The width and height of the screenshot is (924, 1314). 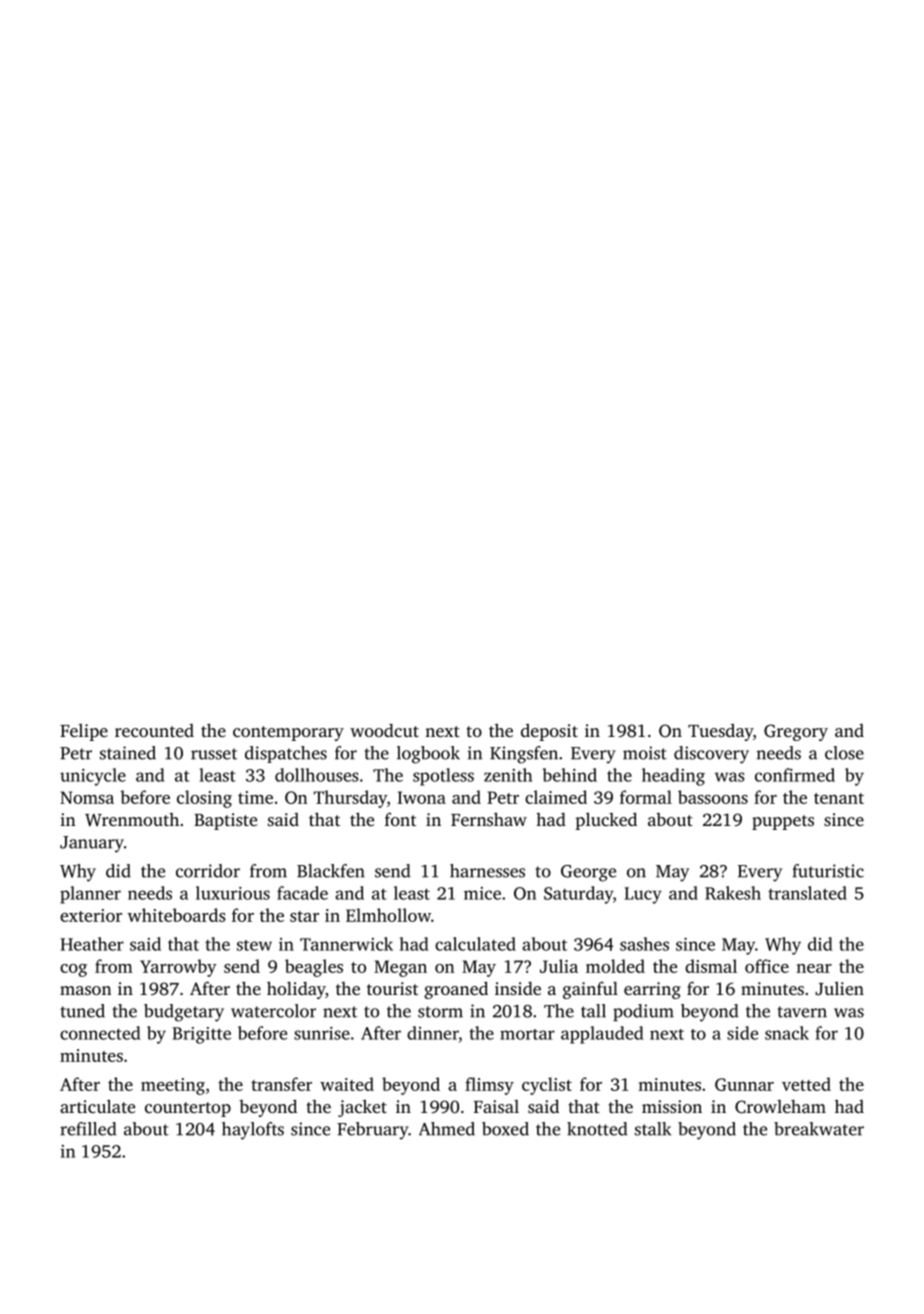 What do you see at coordinates (787, 1033) in the screenshot?
I see `snack` at bounding box center [787, 1033].
